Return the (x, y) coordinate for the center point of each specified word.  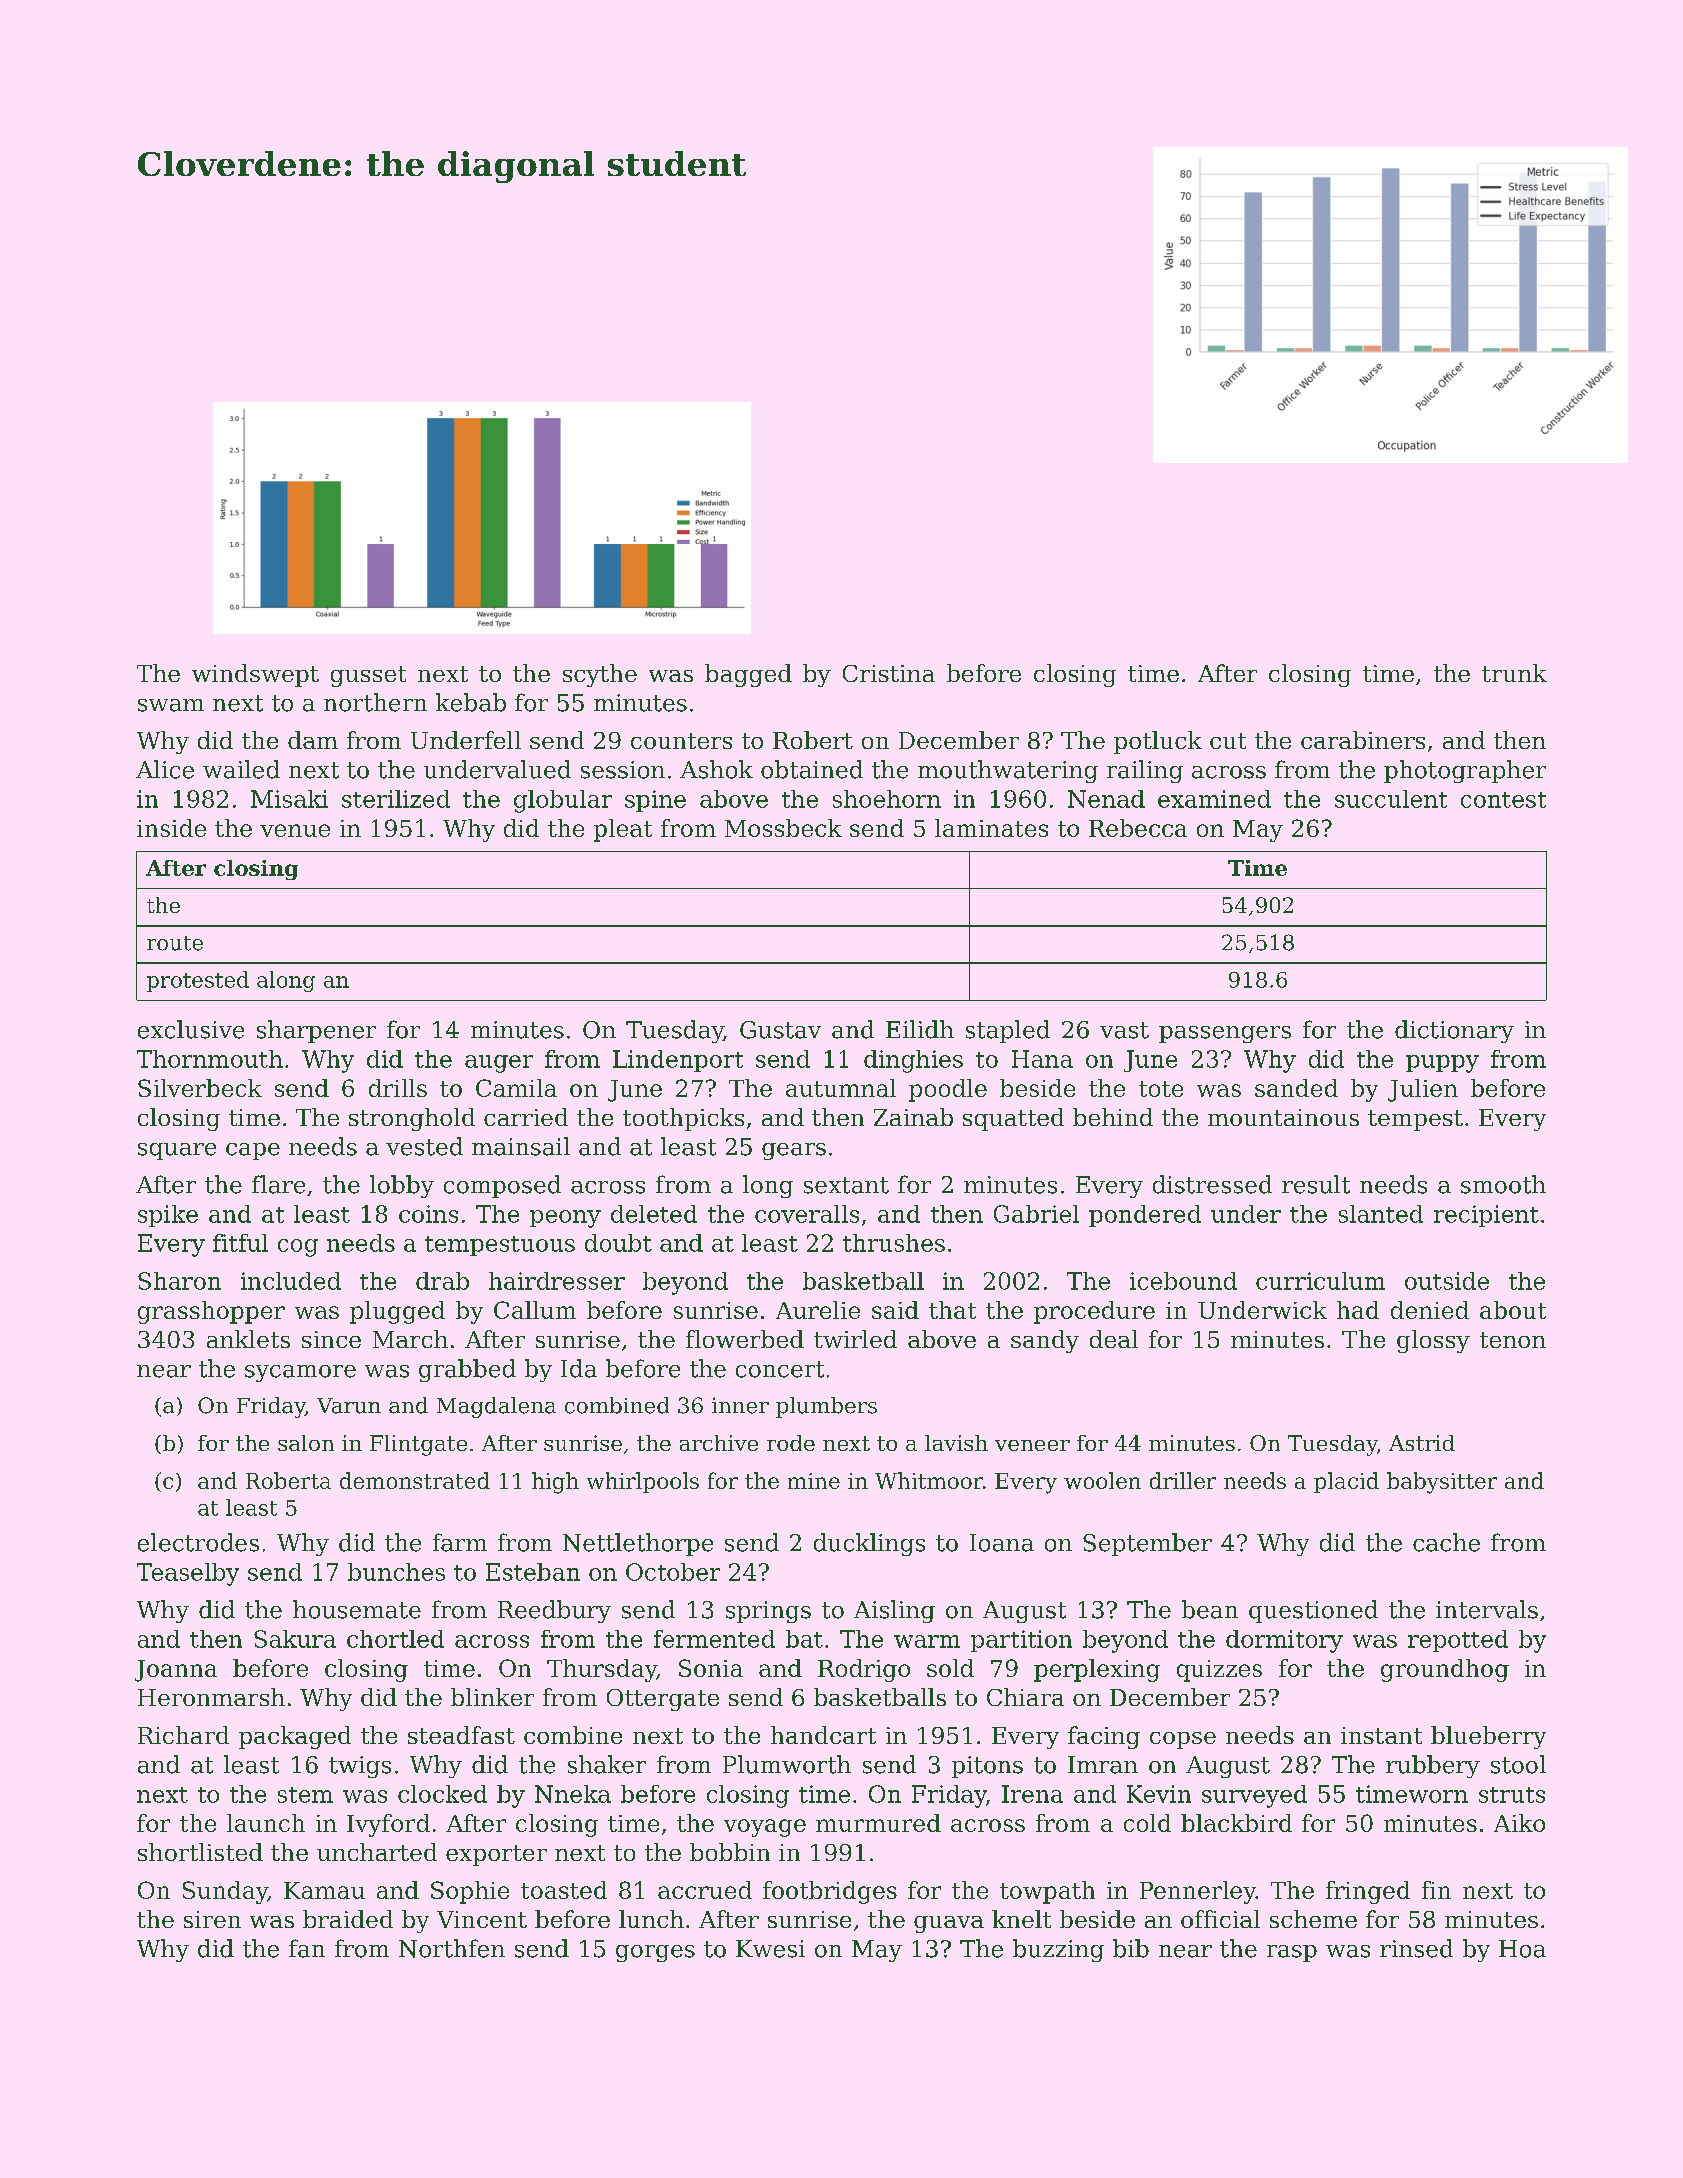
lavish (956, 1443)
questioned (1313, 1611)
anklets (248, 1339)
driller (1183, 1480)
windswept (255, 675)
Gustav (780, 1030)
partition (1021, 1641)
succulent (1391, 799)
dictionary (1454, 1031)
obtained (812, 769)
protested (198, 981)
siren (212, 1919)
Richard (183, 1735)
